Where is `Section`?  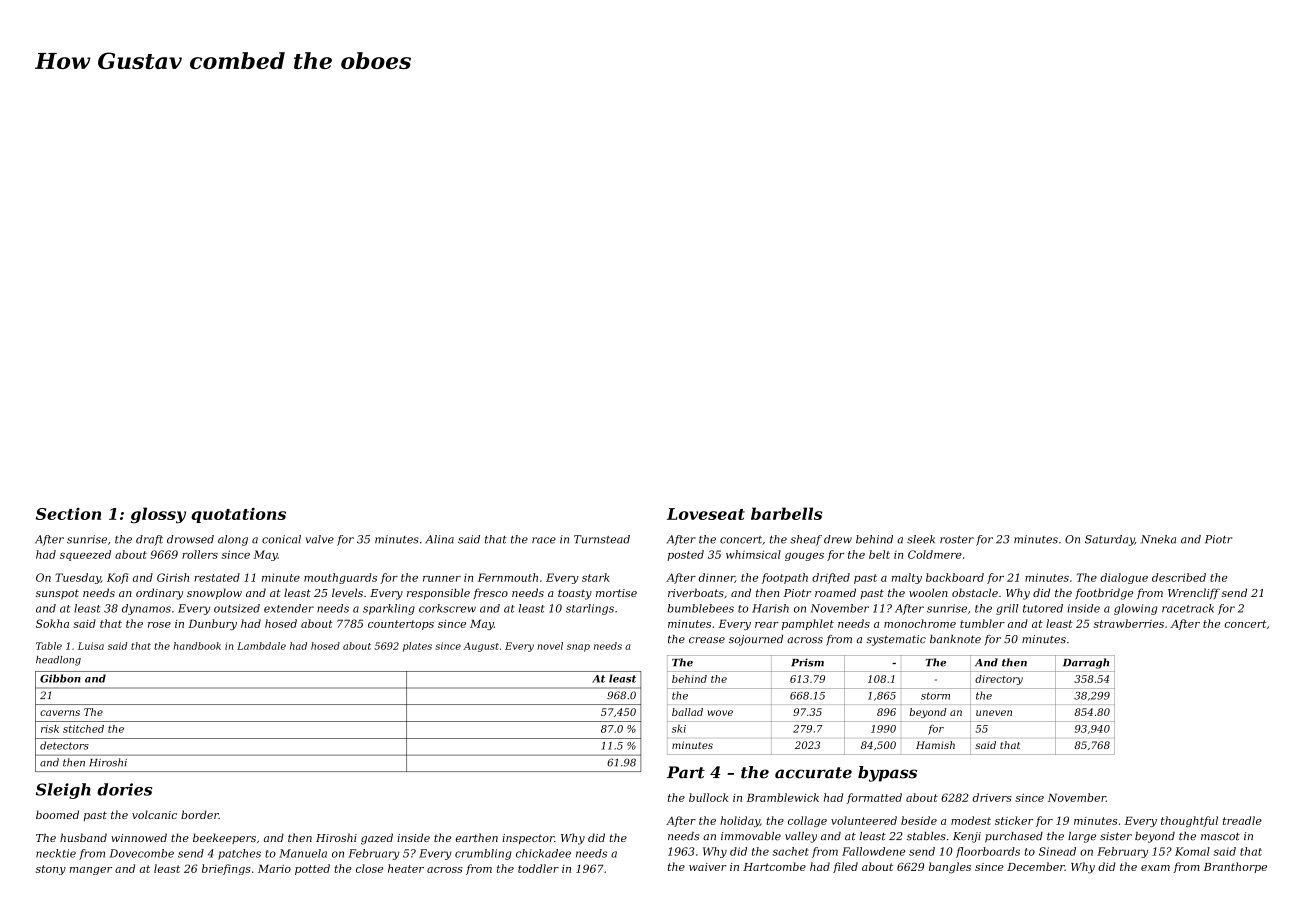
Section is located at coordinates (68, 513).
